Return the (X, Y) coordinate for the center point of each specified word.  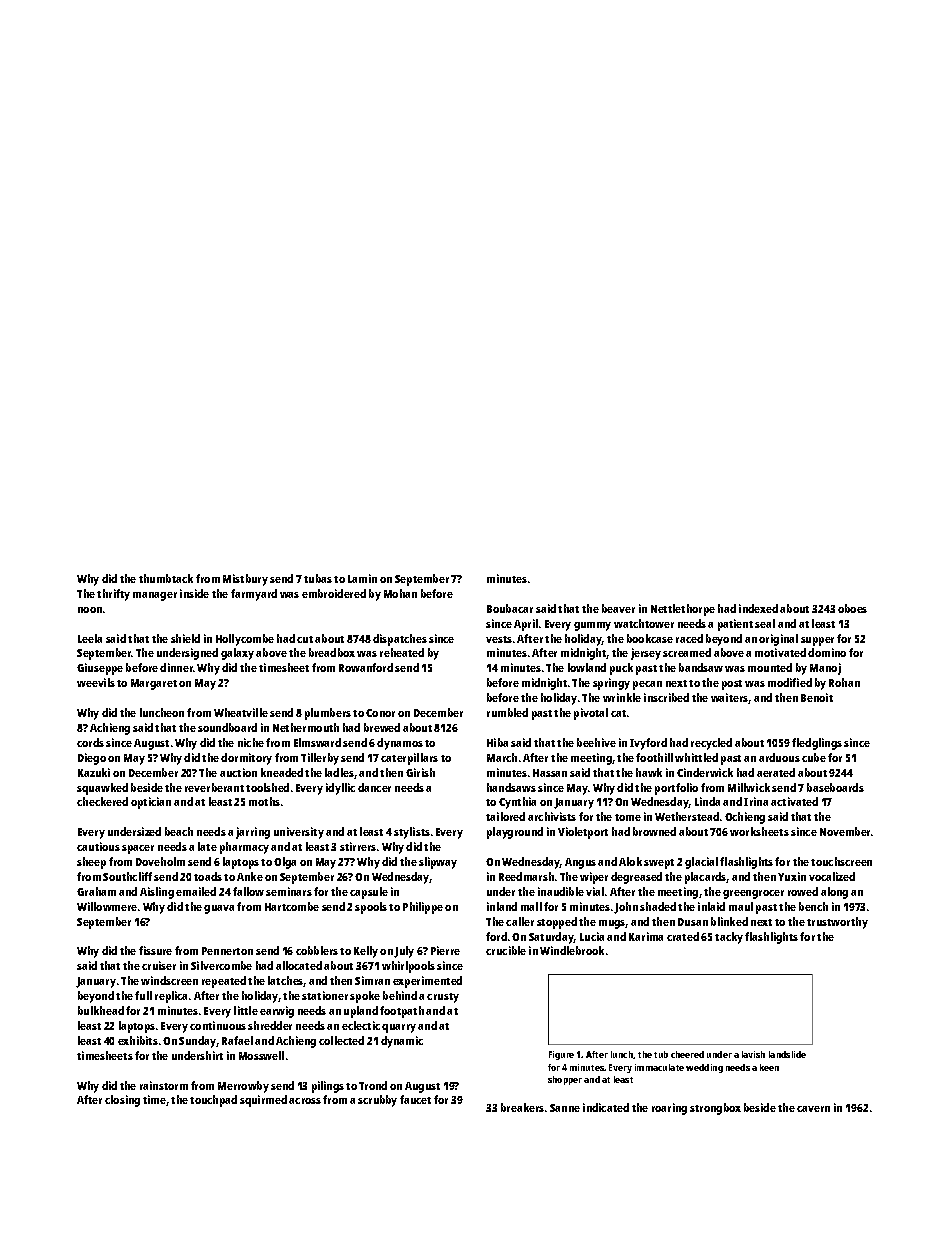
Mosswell (261, 1055)
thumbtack (166, 578)
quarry (399, 1028)
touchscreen (841, 861)
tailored (505, 816)
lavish (753, 1054)
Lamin (362, 578)
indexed (758, 608)
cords (90, 742)
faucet (415, 1099)
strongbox (715, 1109)
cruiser (159, 965)
